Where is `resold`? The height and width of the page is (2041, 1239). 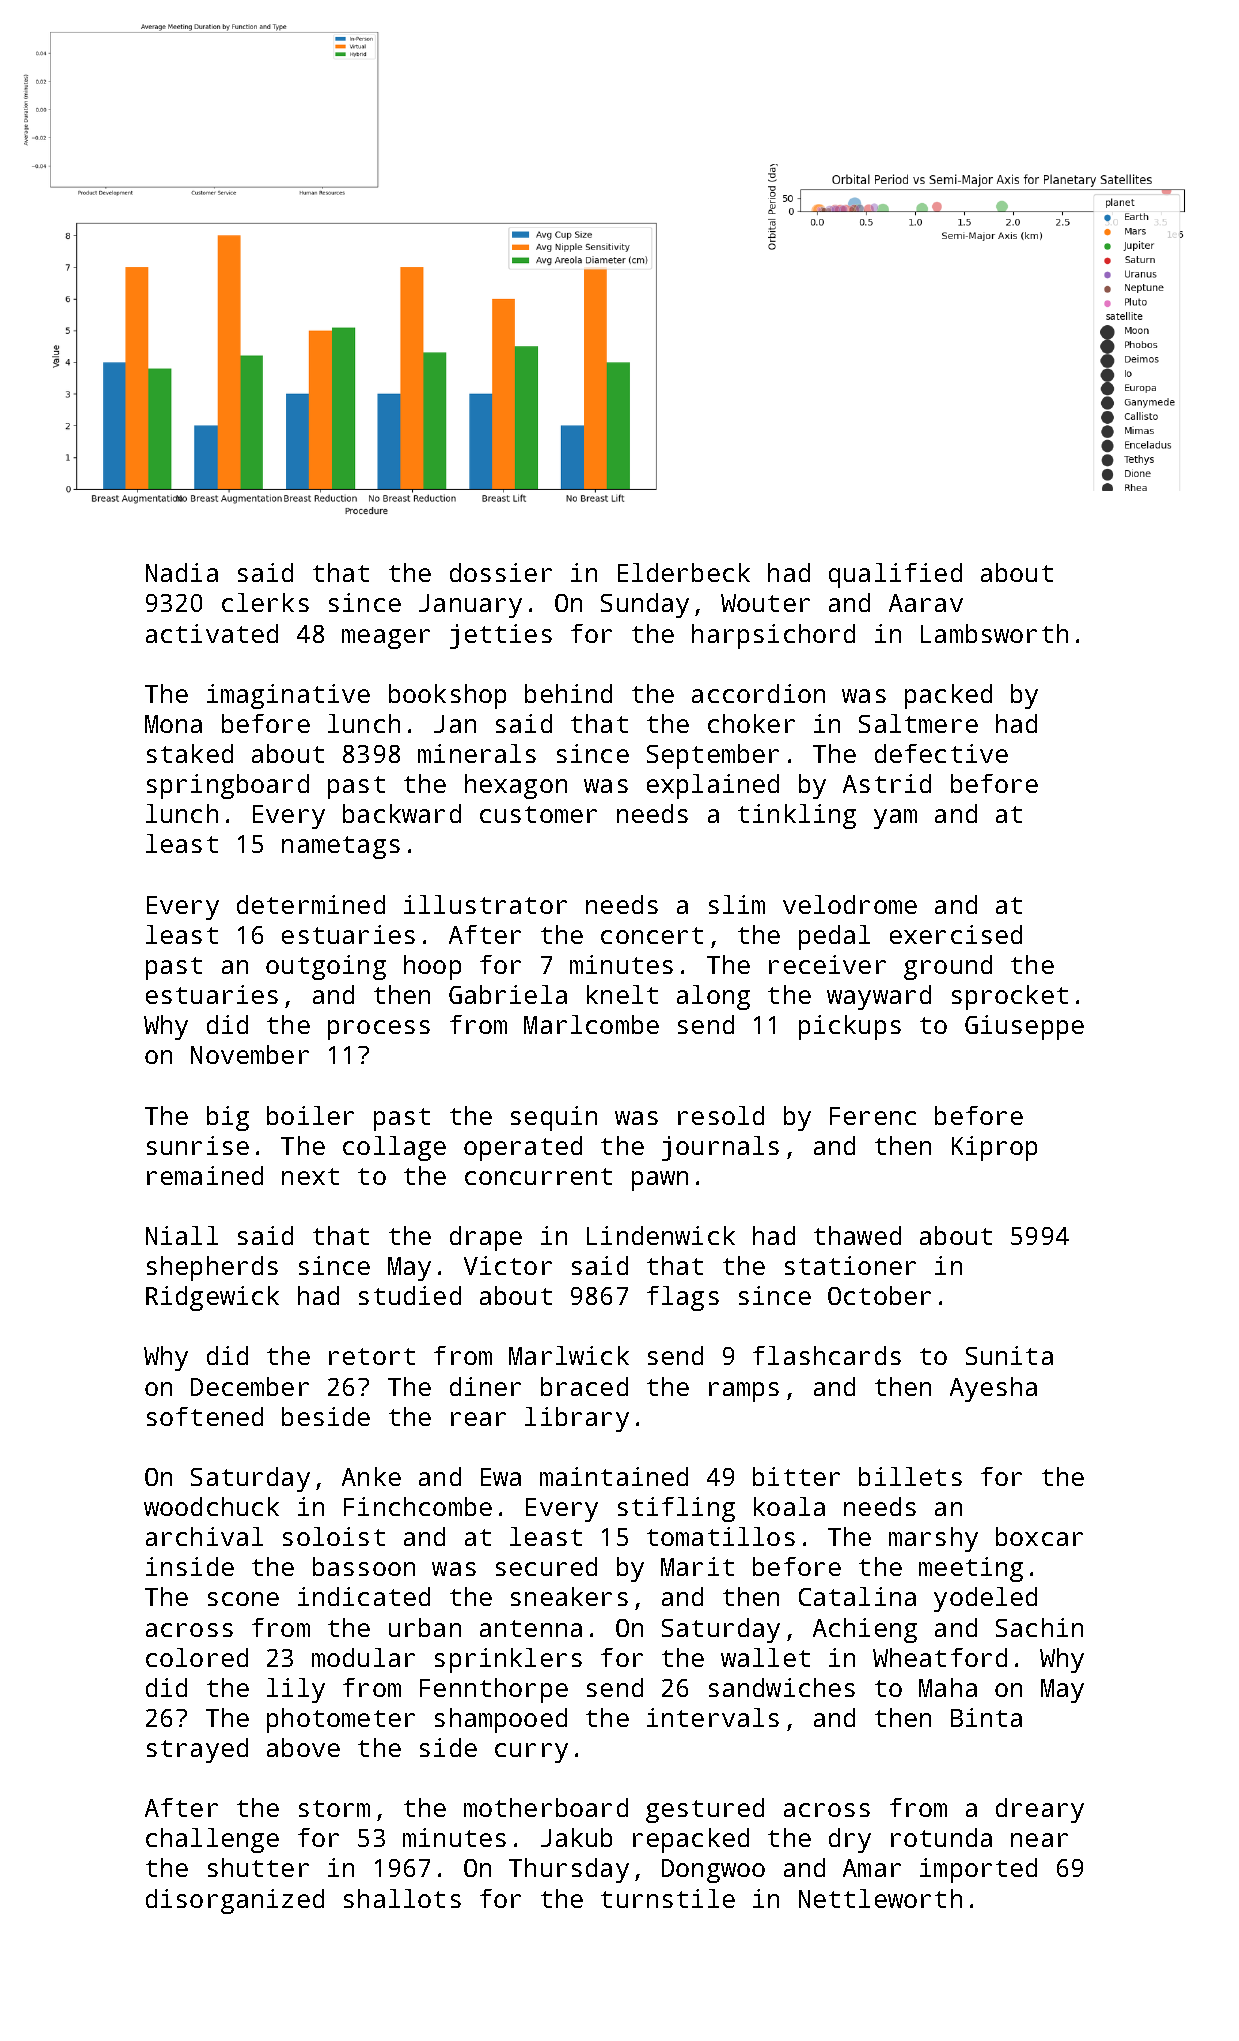
resold is located at coordinates (721, 1115).
